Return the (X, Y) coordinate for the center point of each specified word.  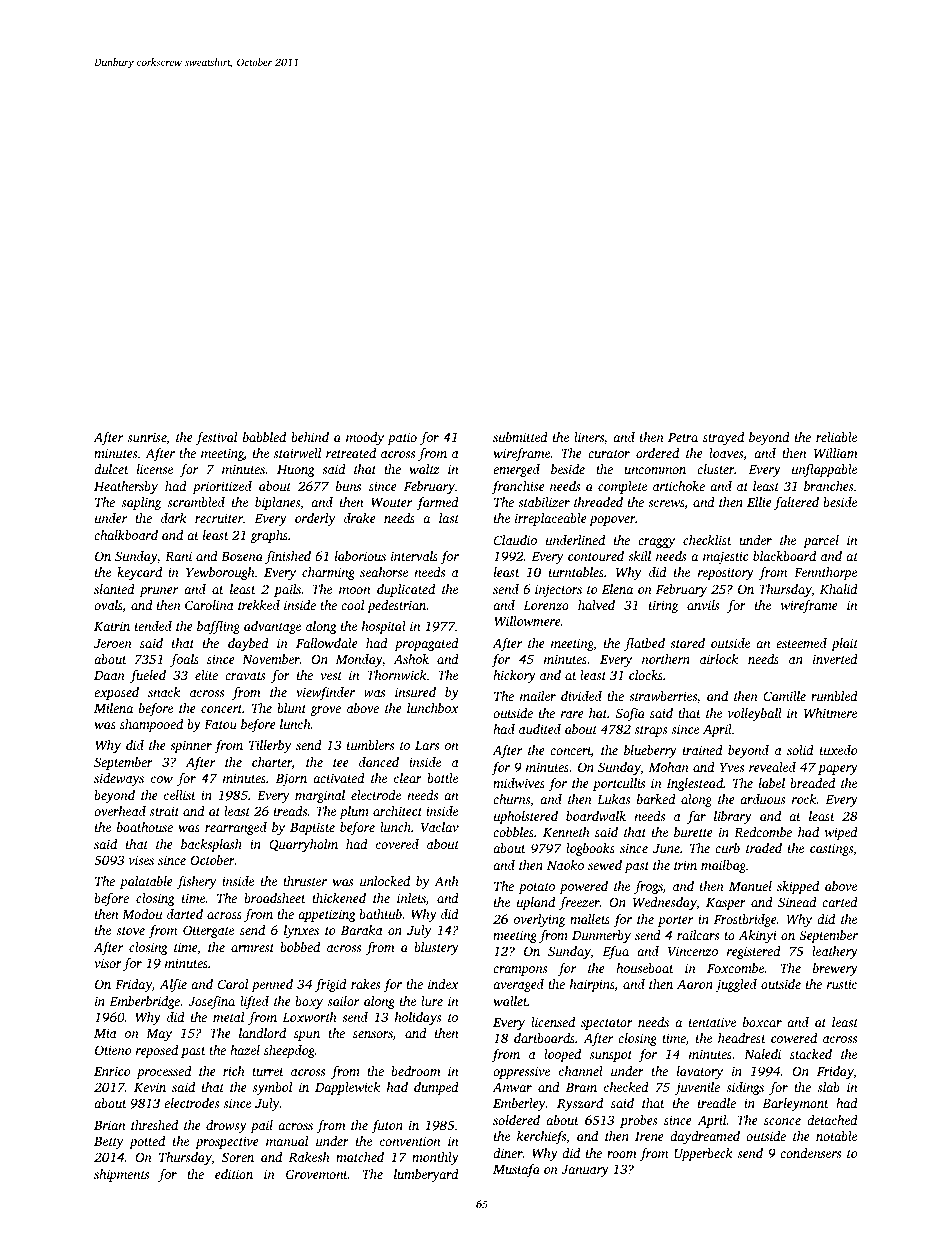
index (443, 984)
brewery (835, 969)
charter (272, 762)
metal (228, 1017)
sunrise (147, 437)
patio (402, 438)
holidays (418, 1018)
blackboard (784, 556)
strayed (723, 438)
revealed (772, 767)
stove (131, 931)
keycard (139, 573)
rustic (842, 984)
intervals (414, 556)
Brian (109, 1125)
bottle (442, 778)
